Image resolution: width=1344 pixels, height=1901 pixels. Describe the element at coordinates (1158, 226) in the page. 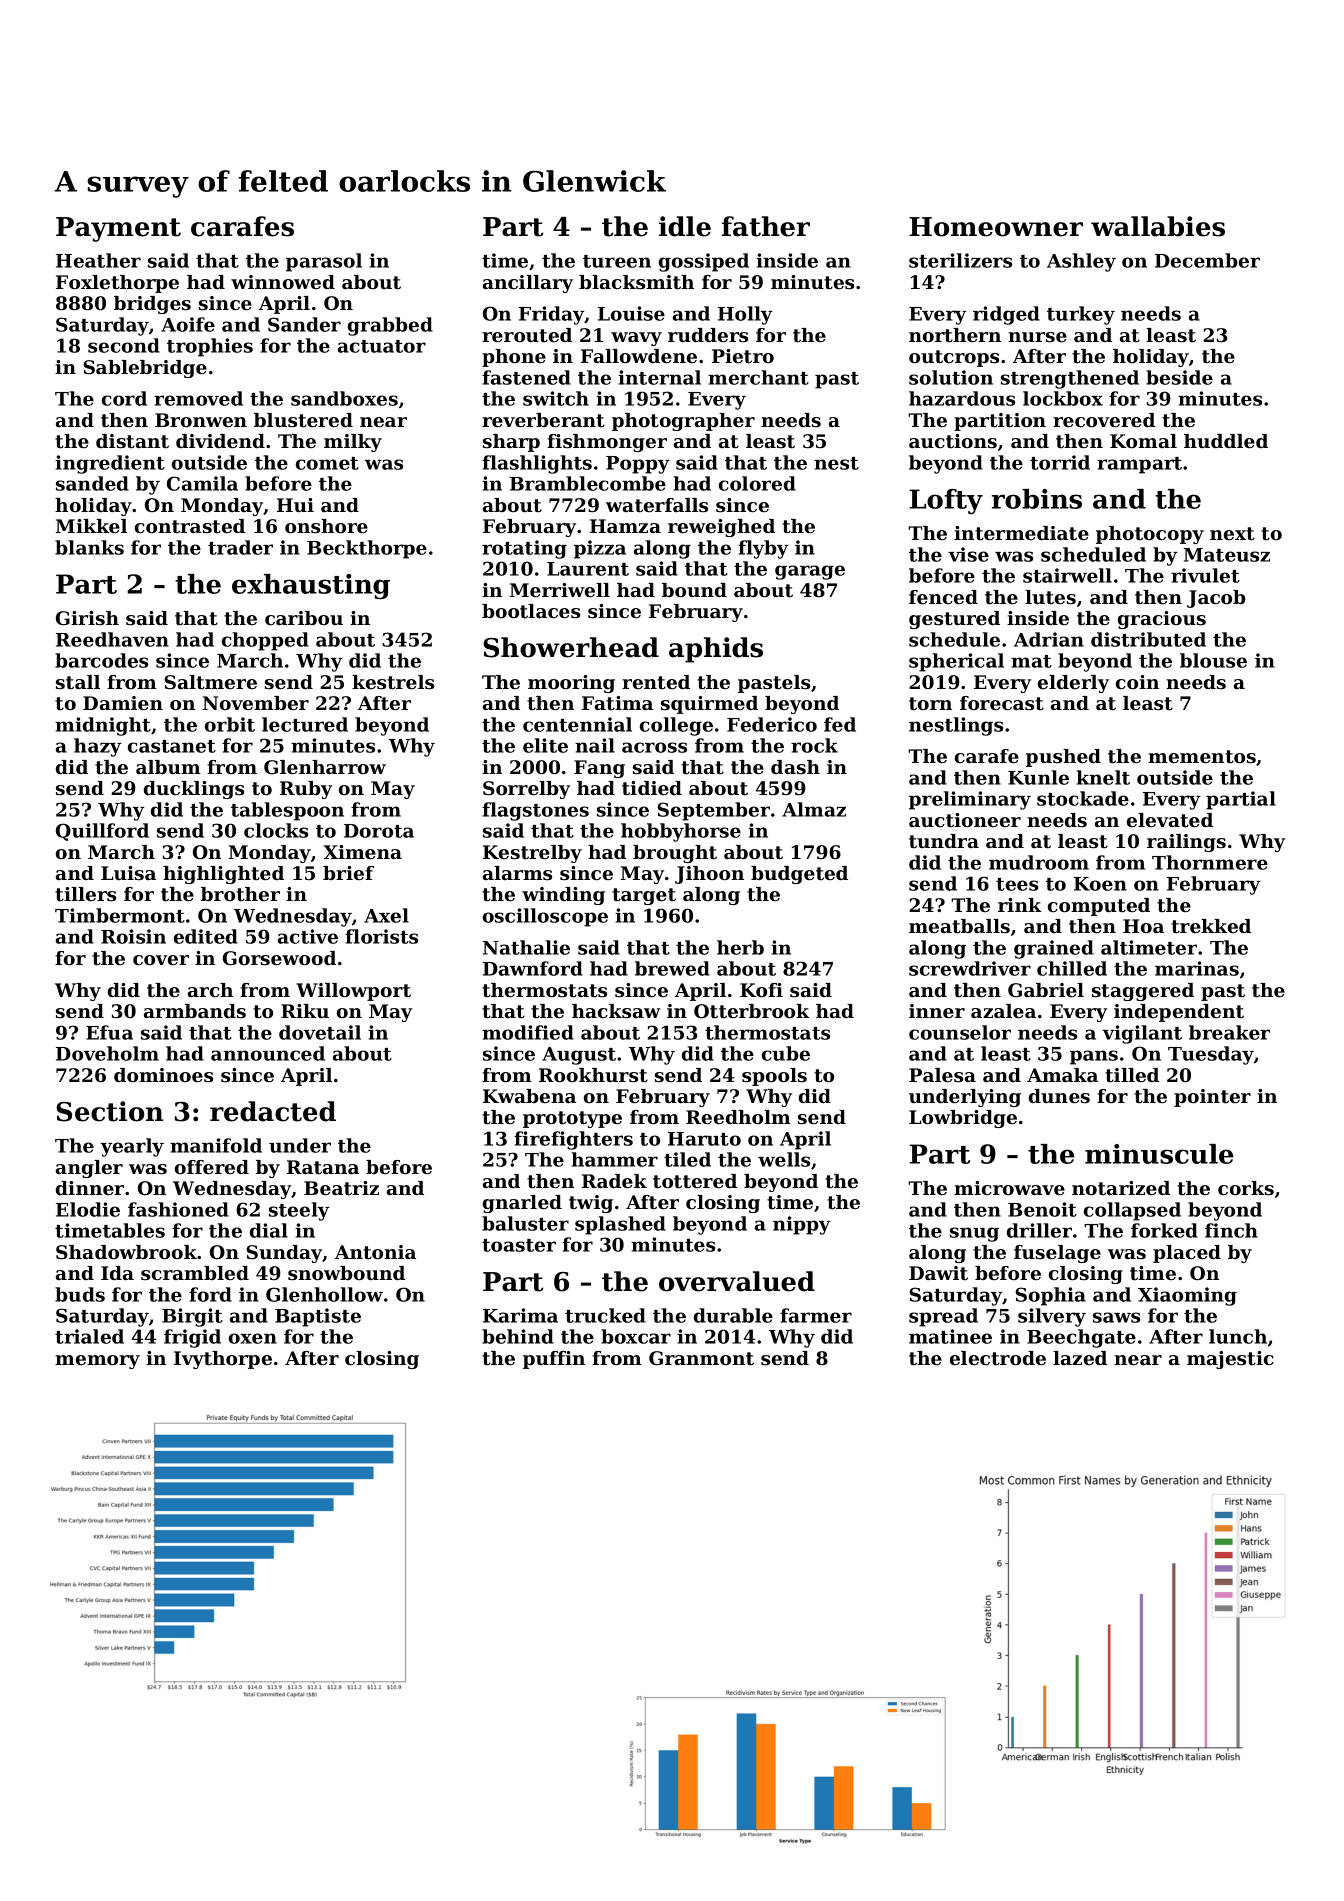

I see `wallabies` at that location.
